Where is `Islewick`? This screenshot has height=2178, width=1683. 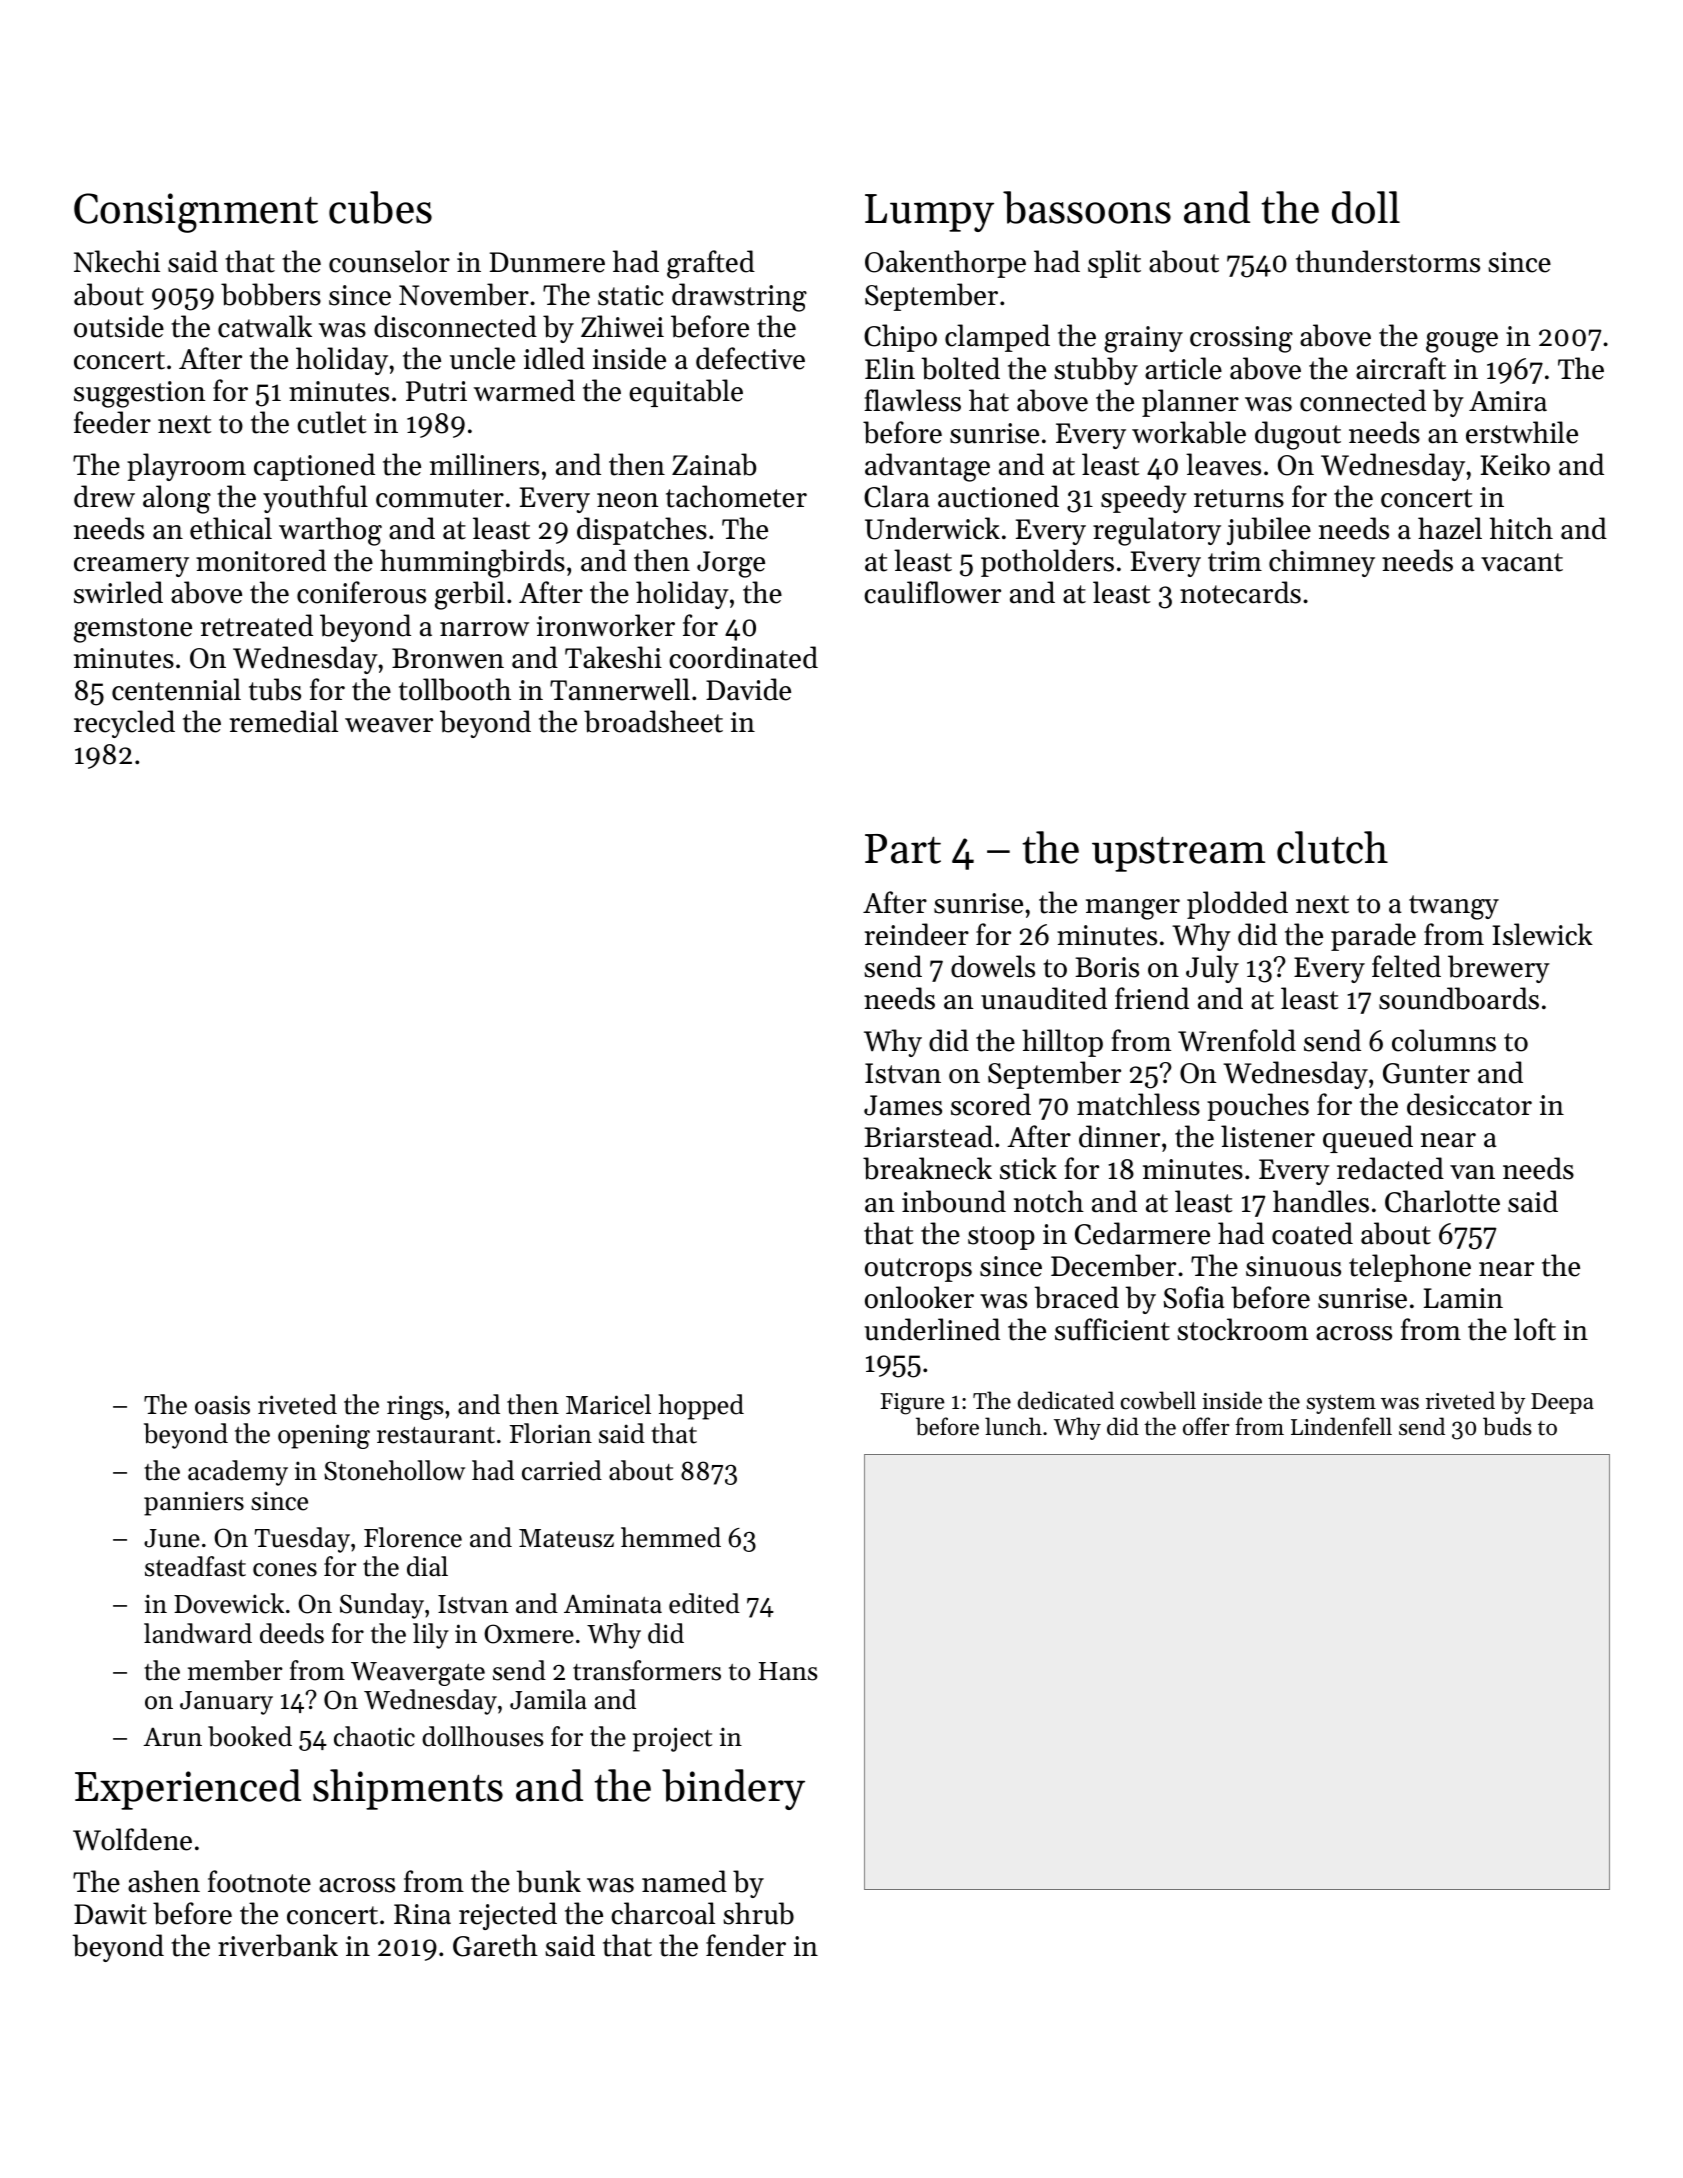 Islewick is located at coordinates (1542, 934).
